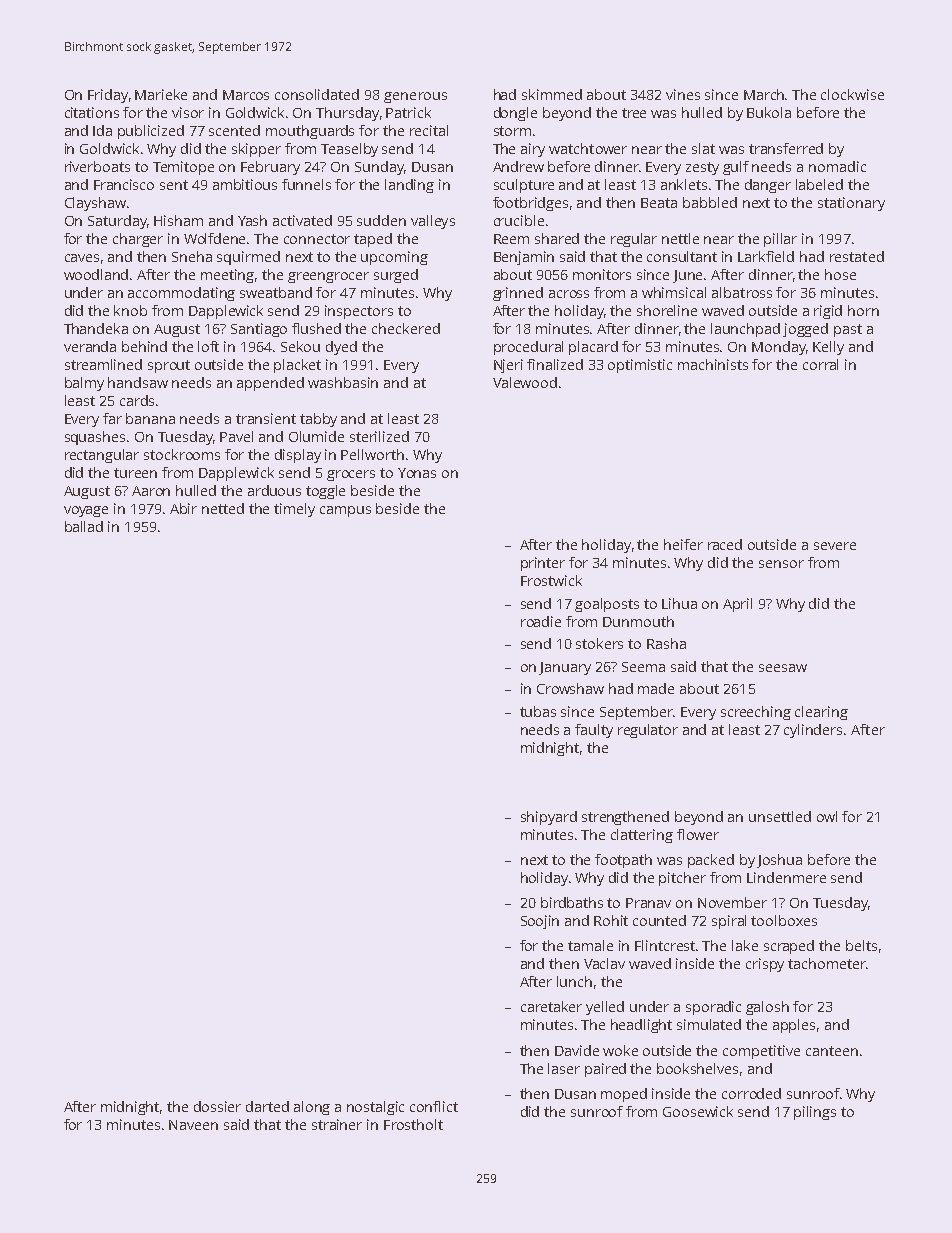  I want to click on darted, so click(267, 1106).
